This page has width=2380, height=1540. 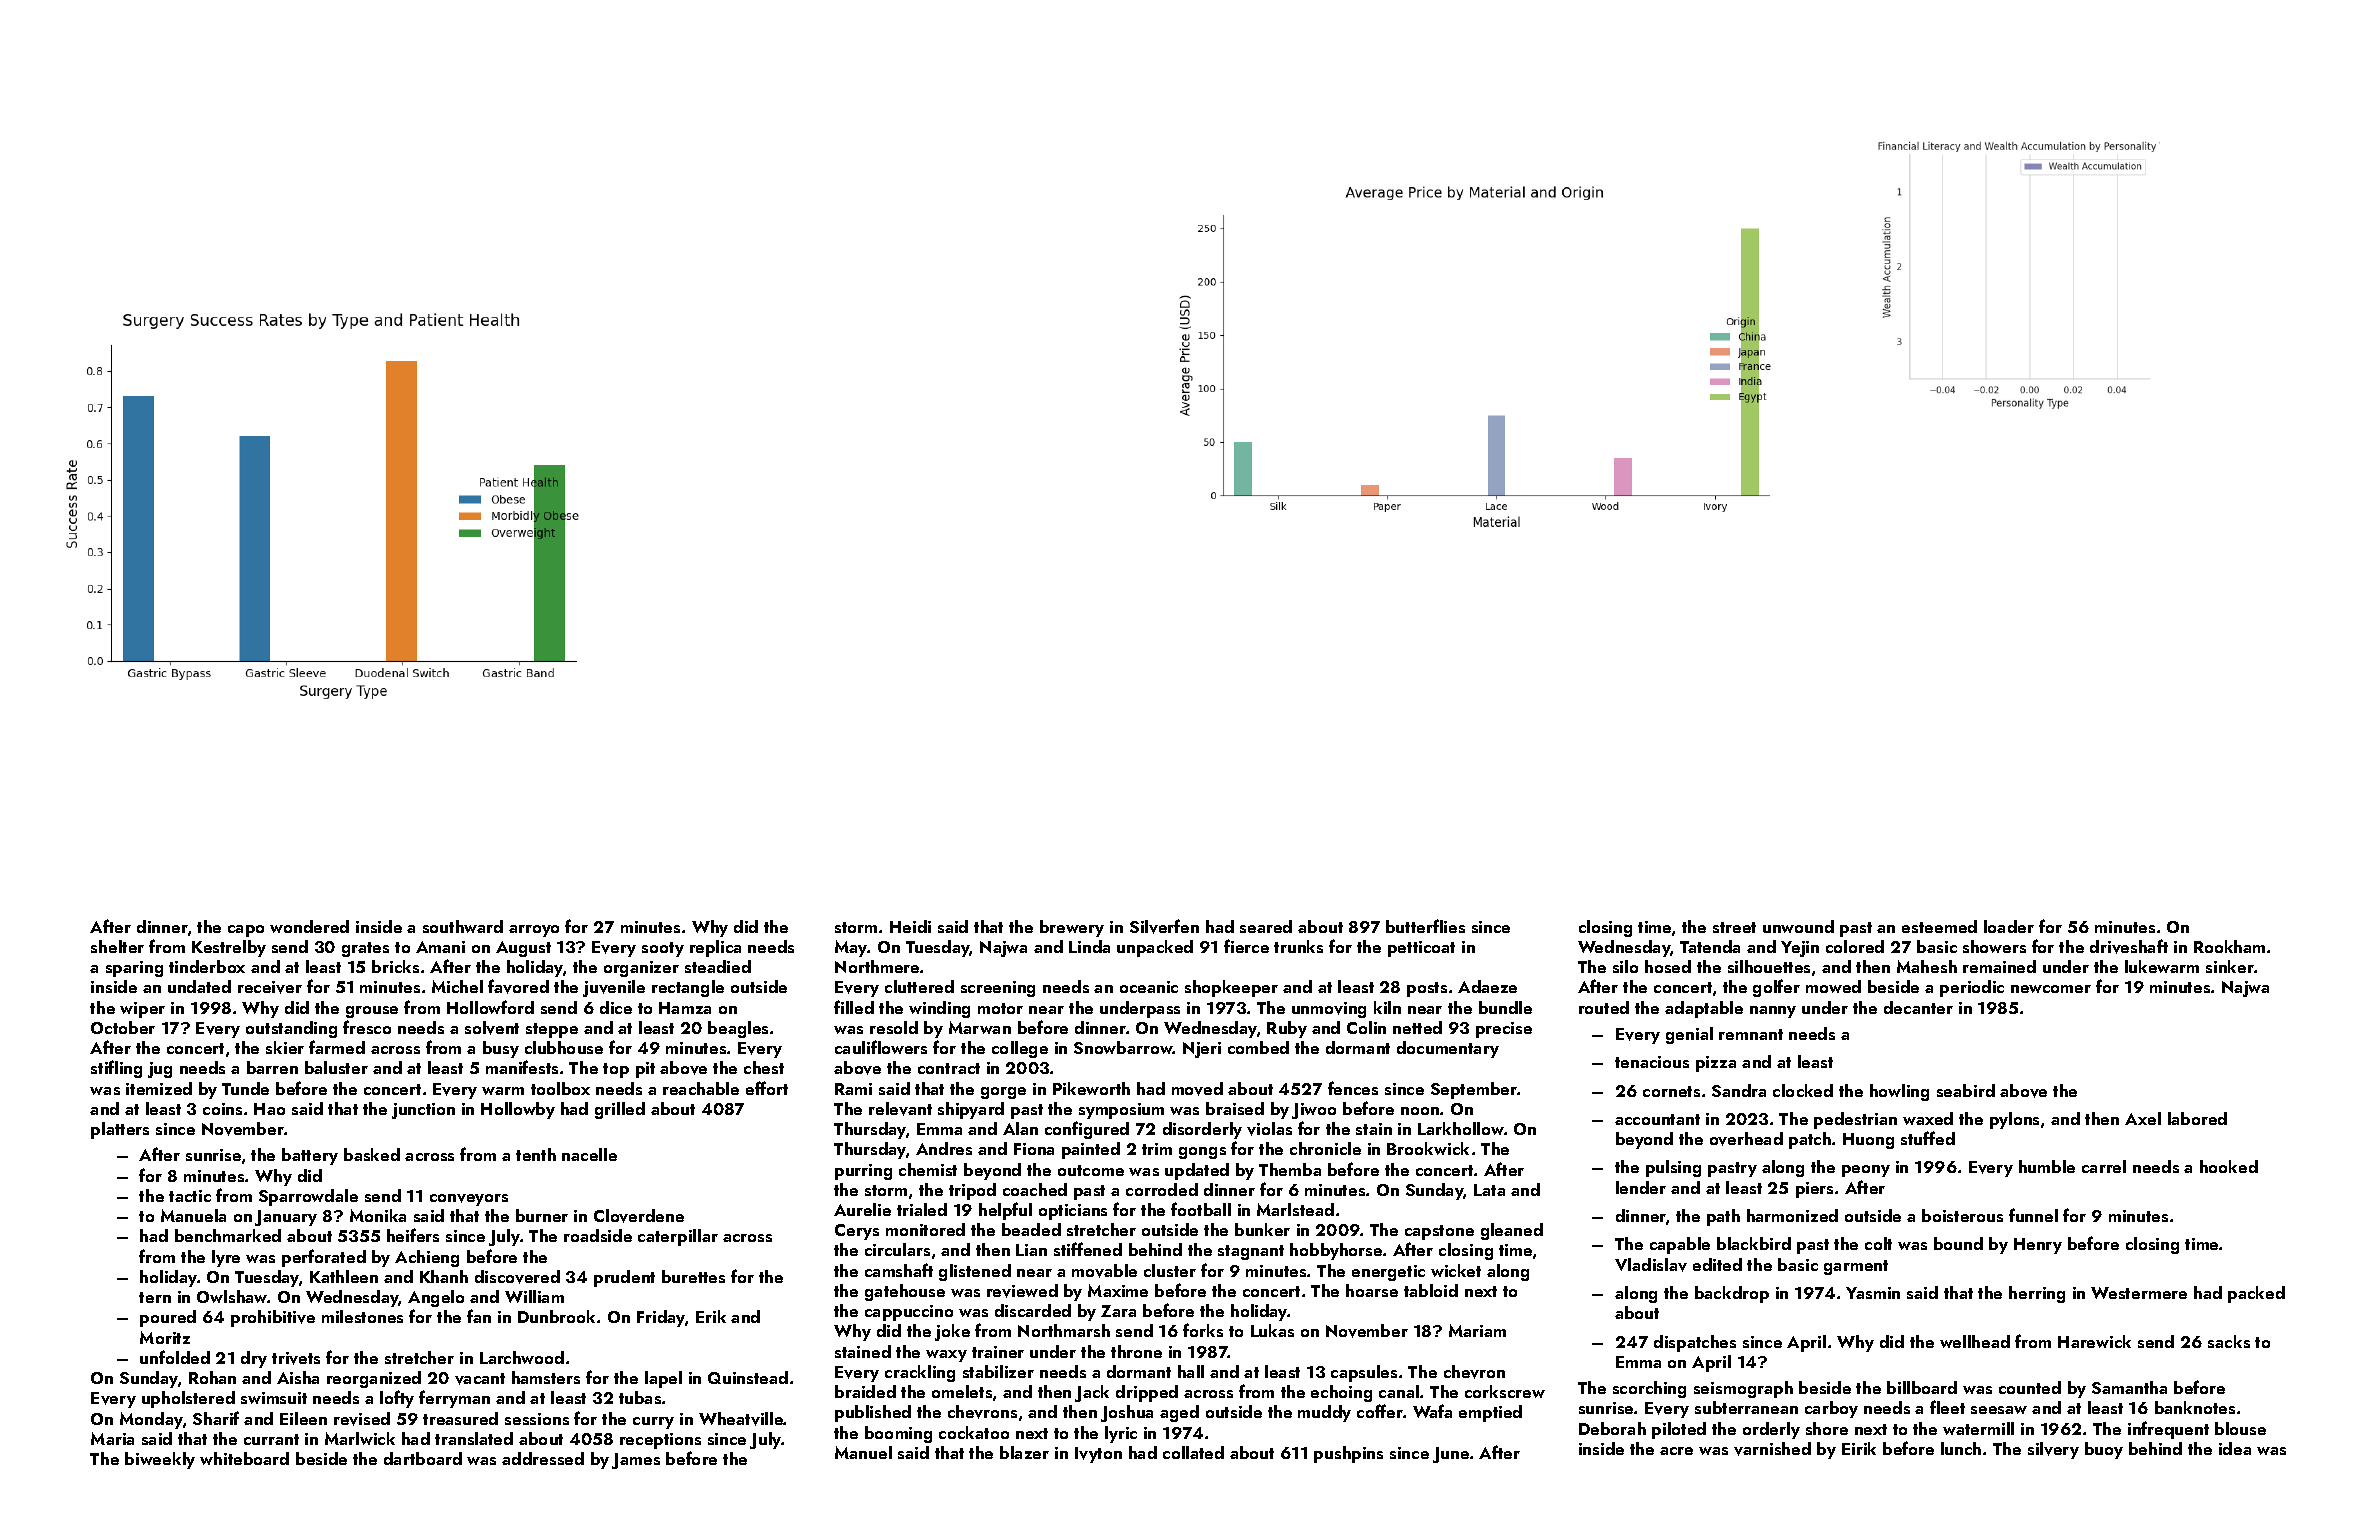 I want to click on tactic, so click(x=190, y=1196).
